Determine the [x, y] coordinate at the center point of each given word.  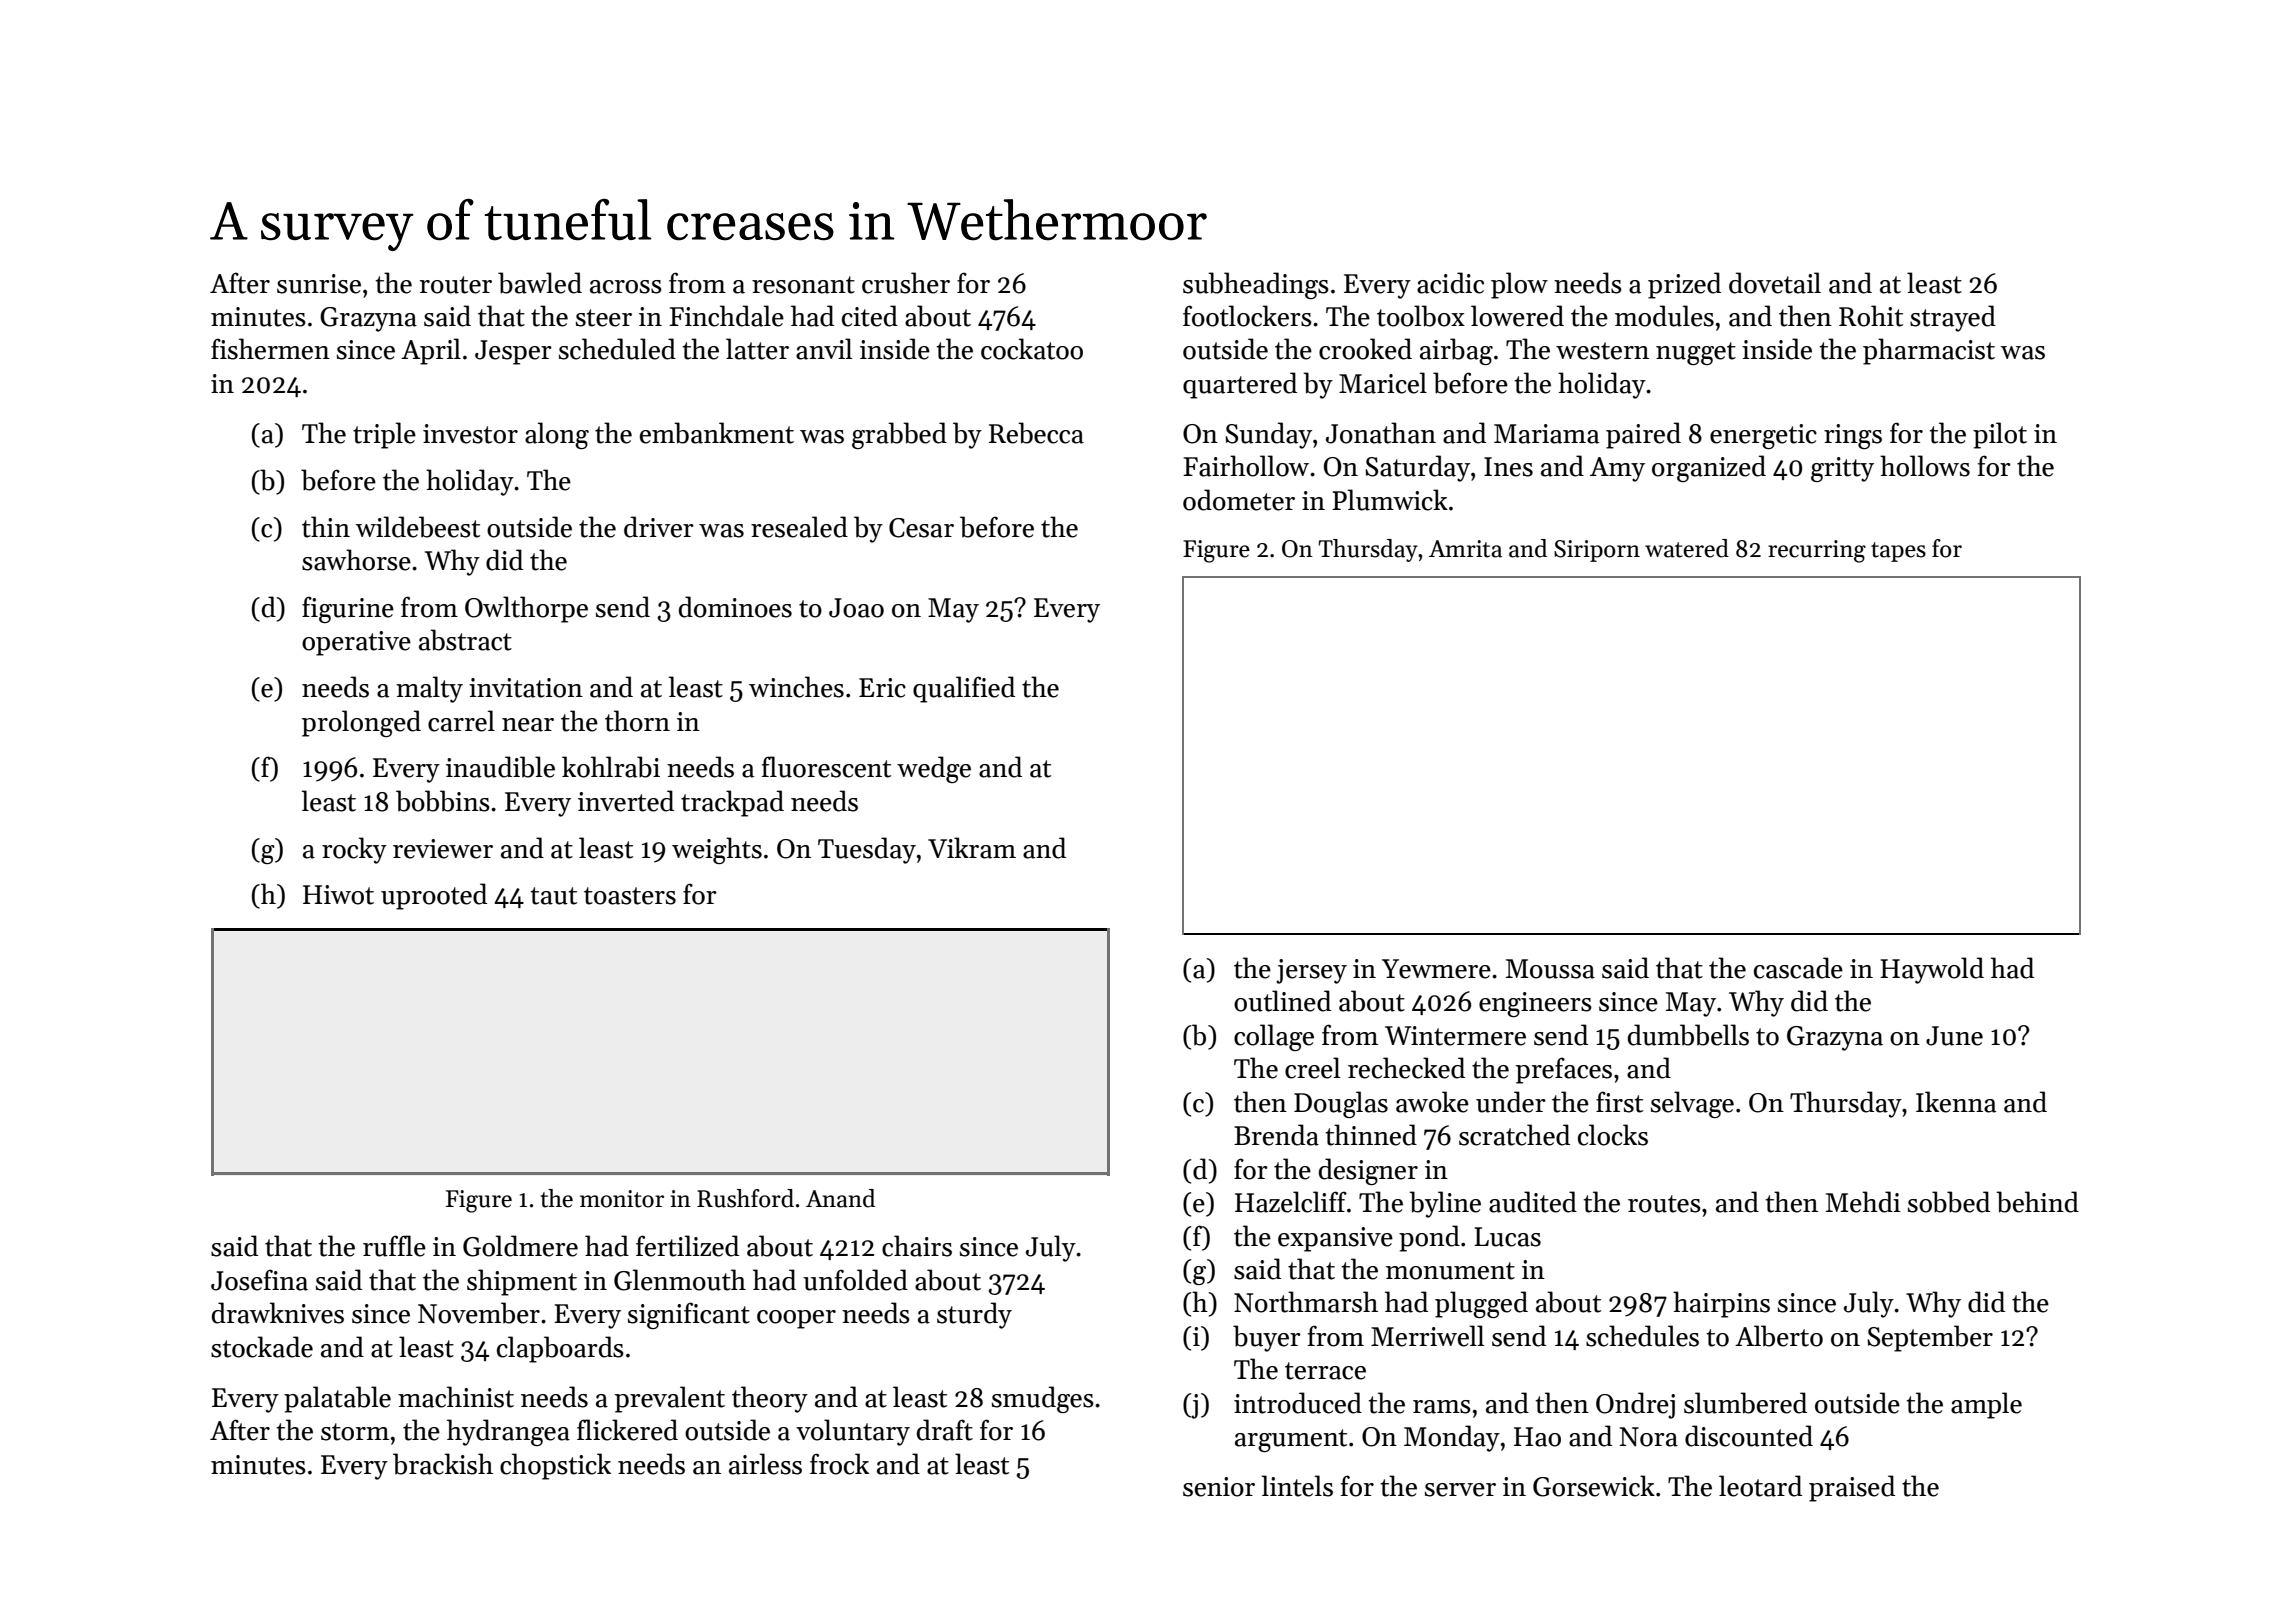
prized [1684, 285]
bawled [540, 283]
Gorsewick [1594, 1486]
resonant [803, 285]
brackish [443, 1464]
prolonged [361, 723]
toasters [630, 896]
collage [1274, 1037]
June [1954, 1036]
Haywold [1932, 970]
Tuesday [867, 850]
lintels [1297, 1486]
